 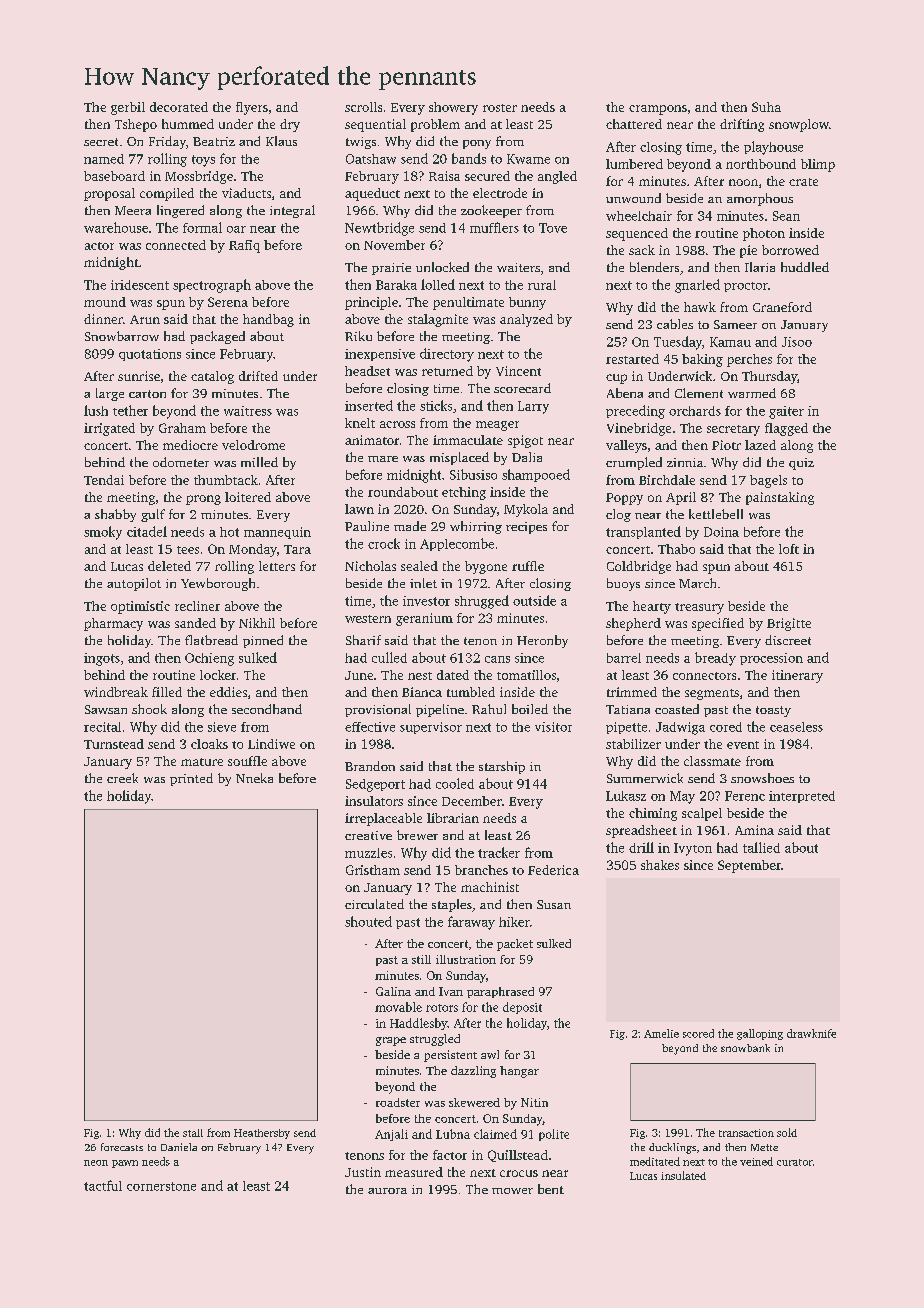 I want to click on ceaseless, so click(x=796, y=727).
